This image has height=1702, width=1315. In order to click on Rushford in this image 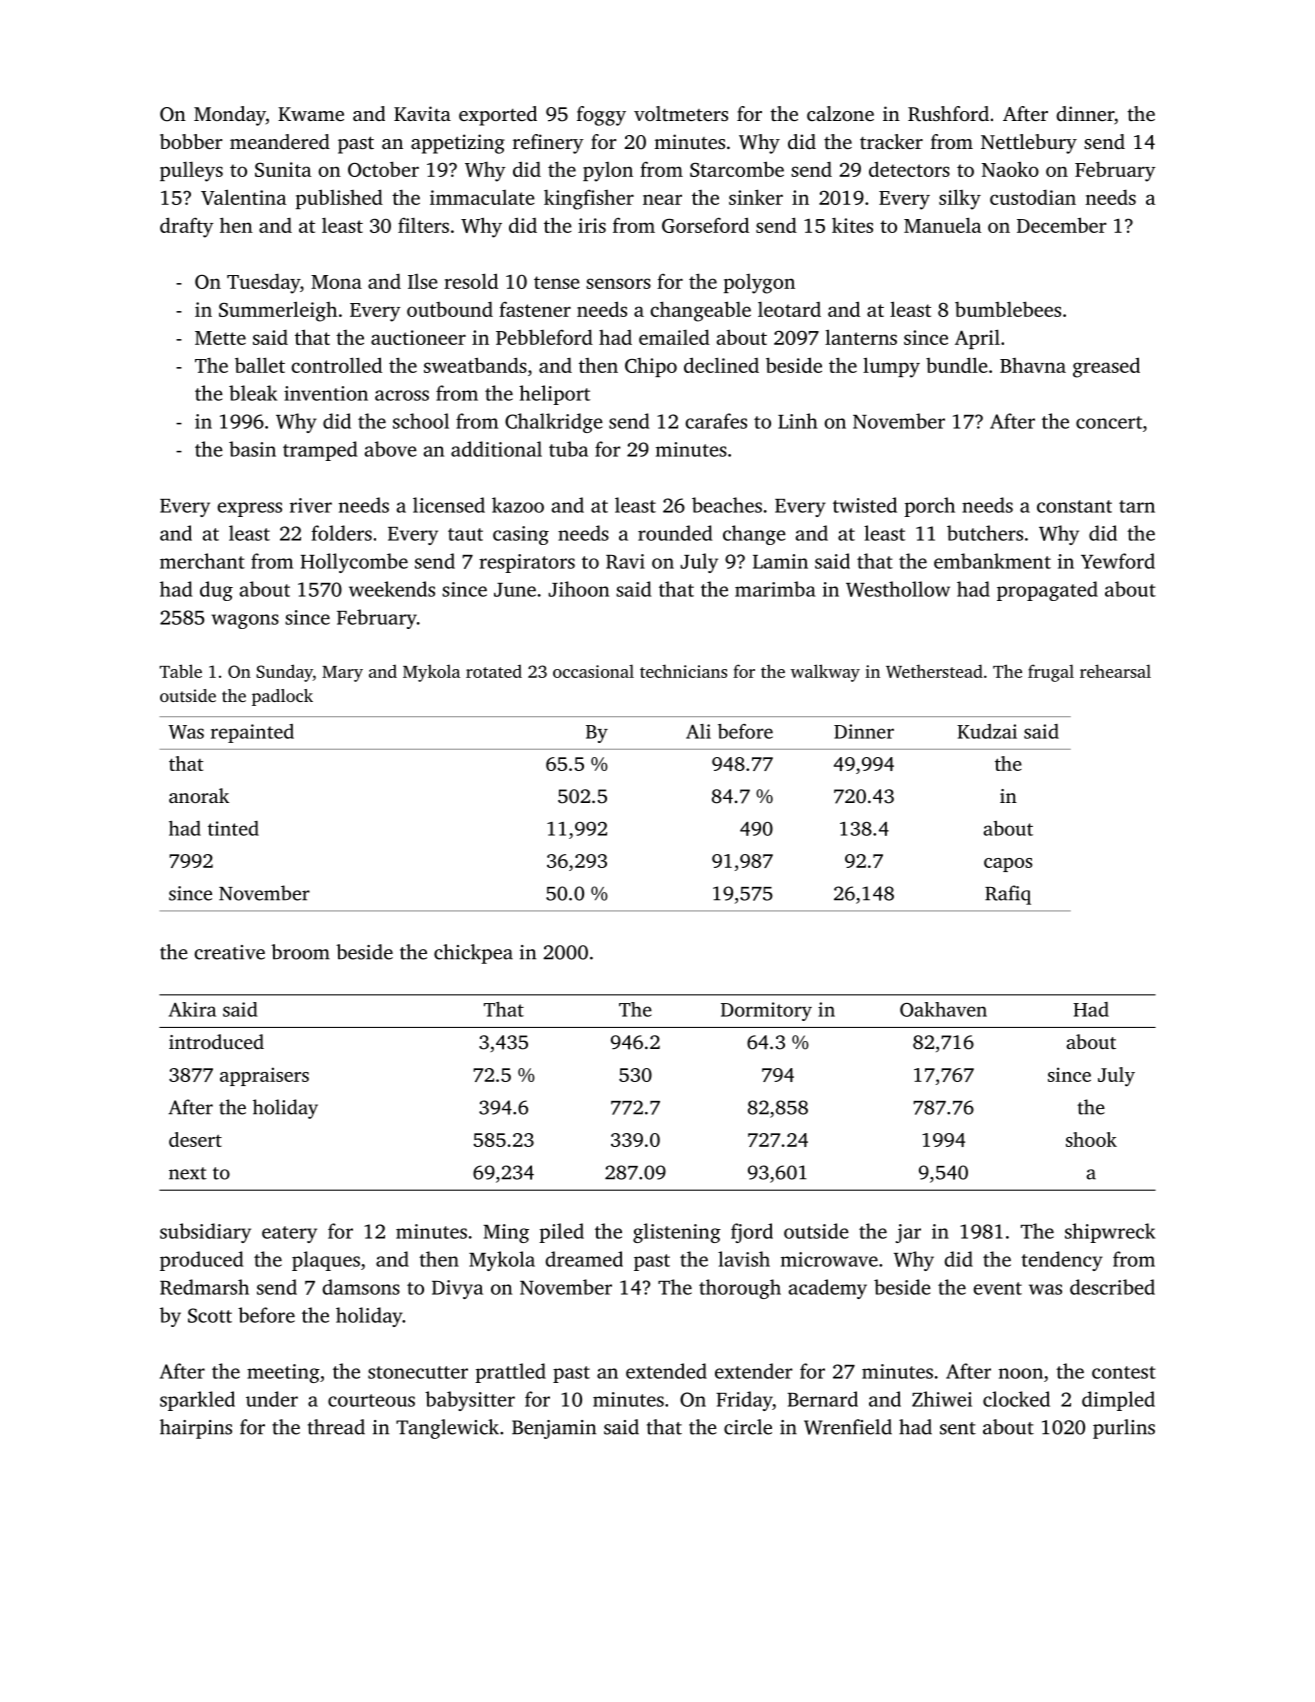, I will do `click(948, 114)`.
